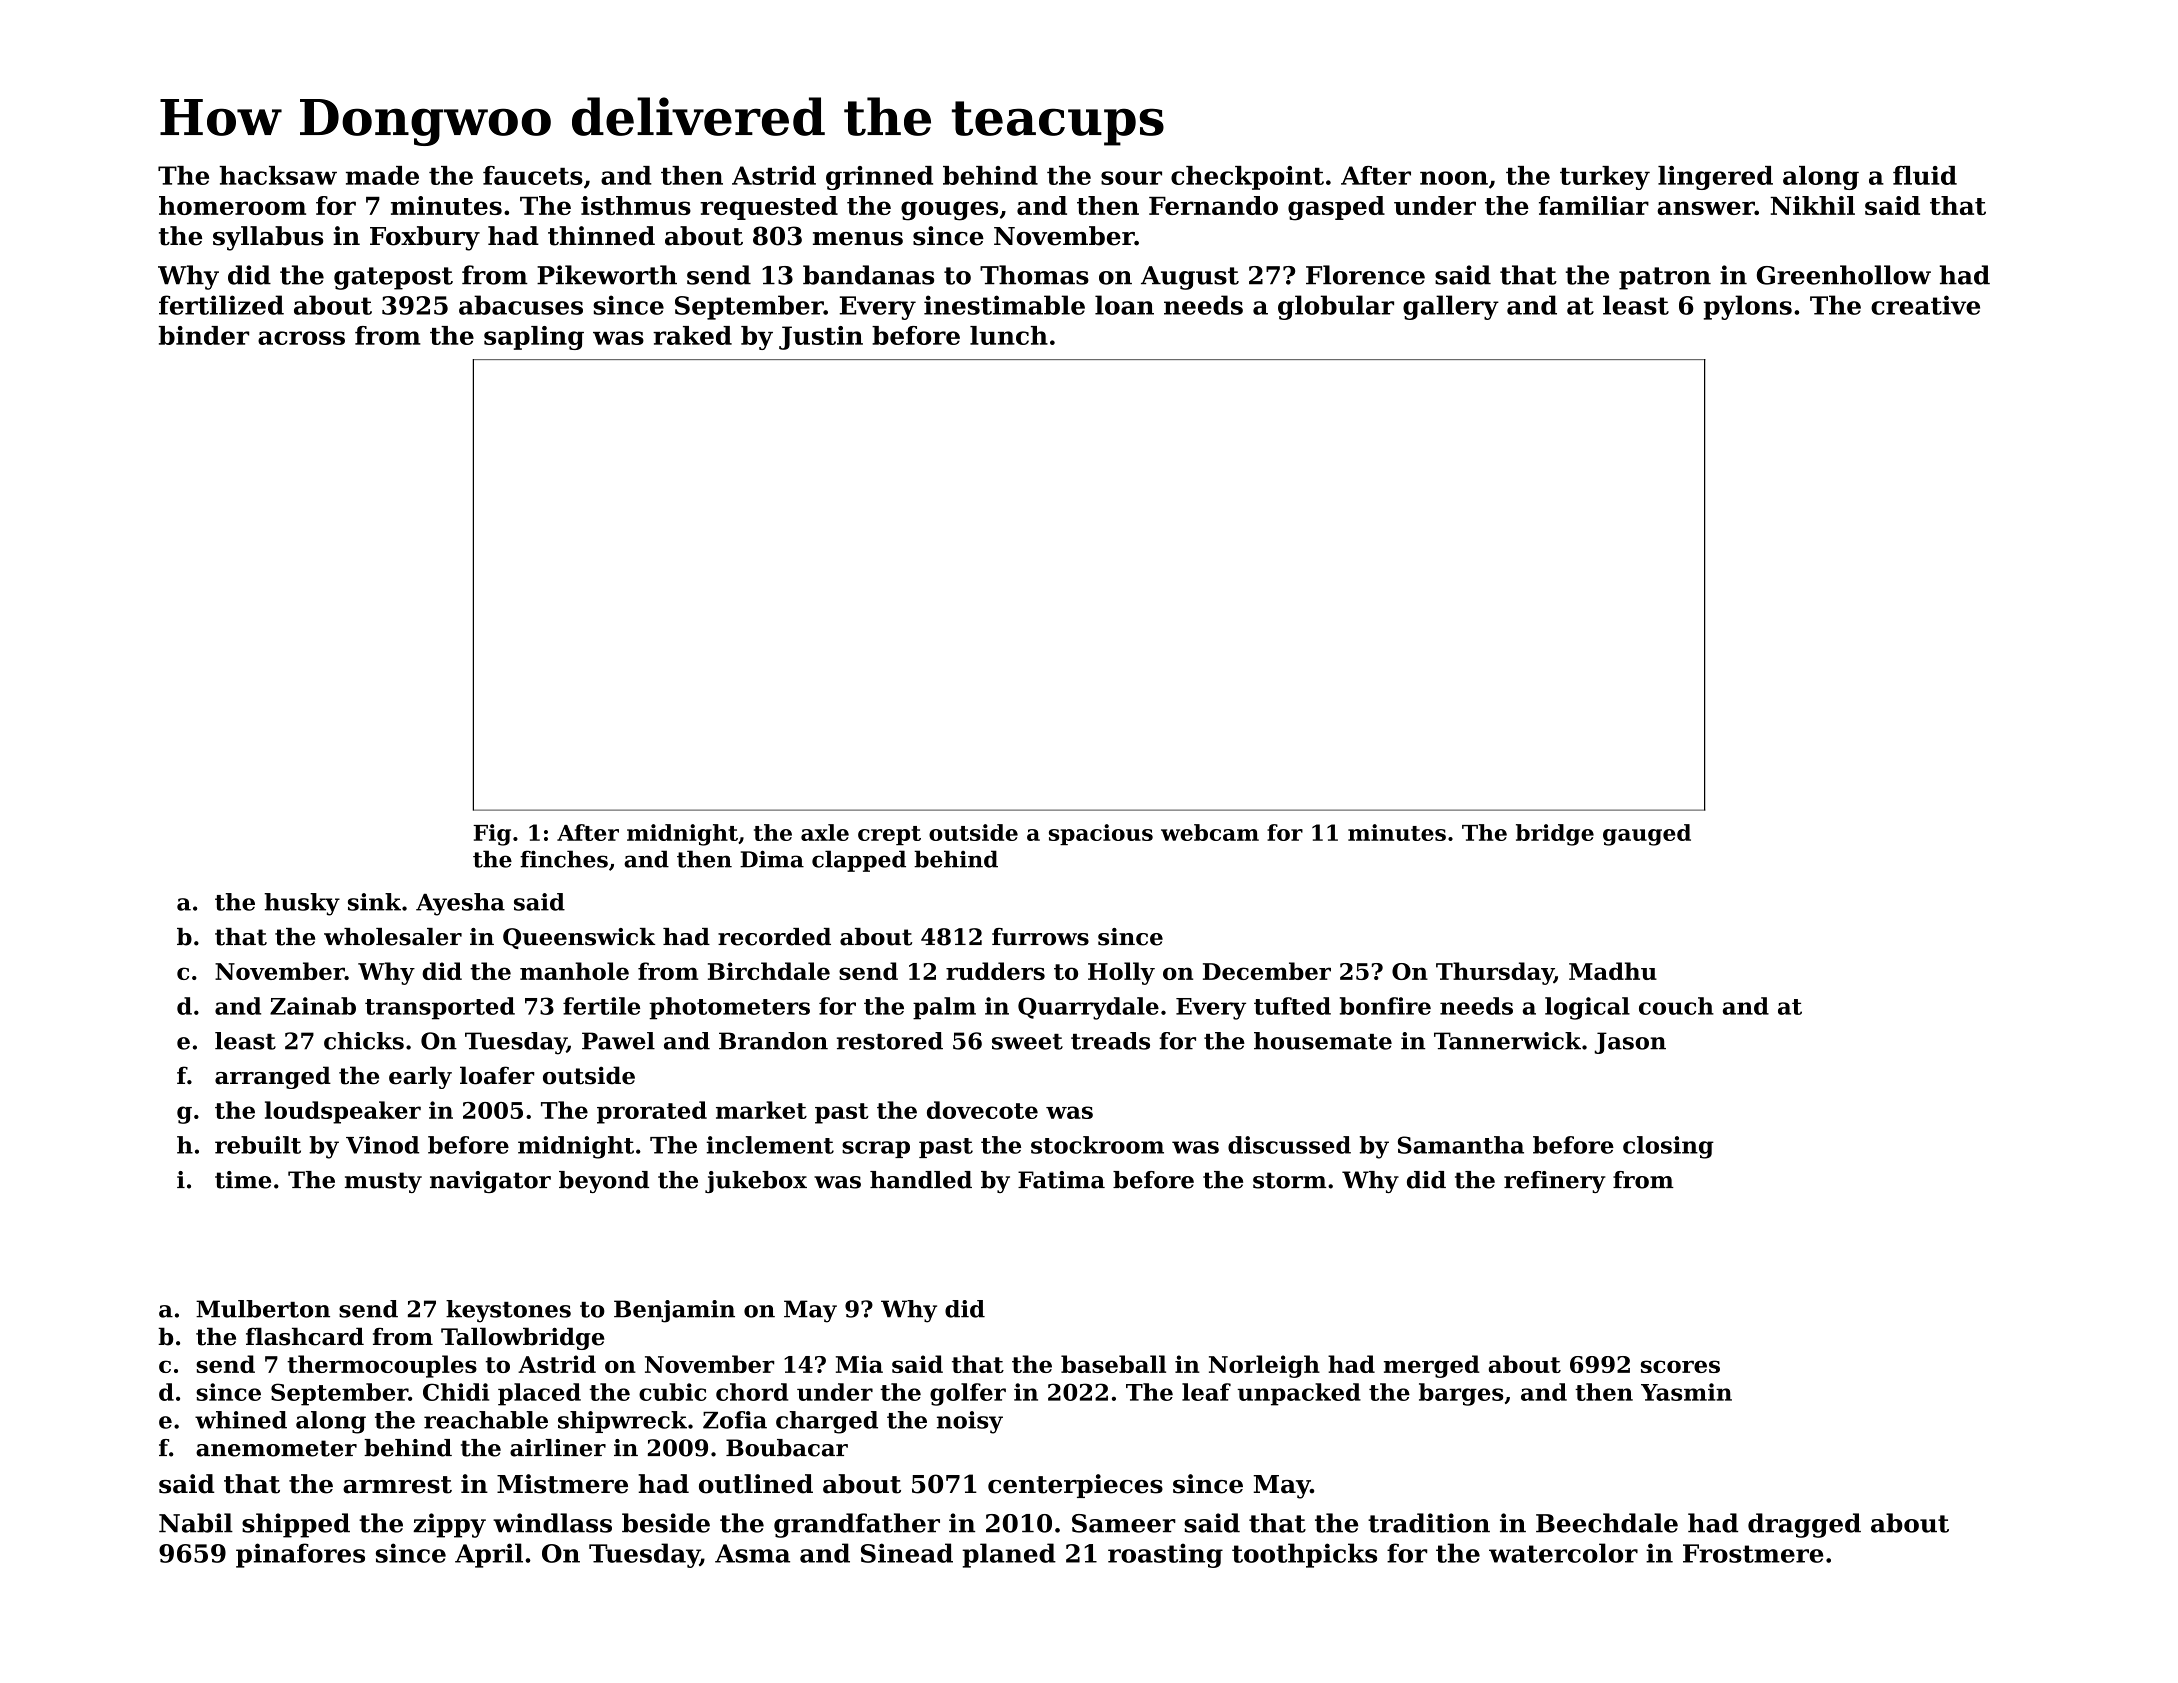 The height and width of the screenshot is (1683, 2178). I want to click on housemate, so click(1323, 1041).
